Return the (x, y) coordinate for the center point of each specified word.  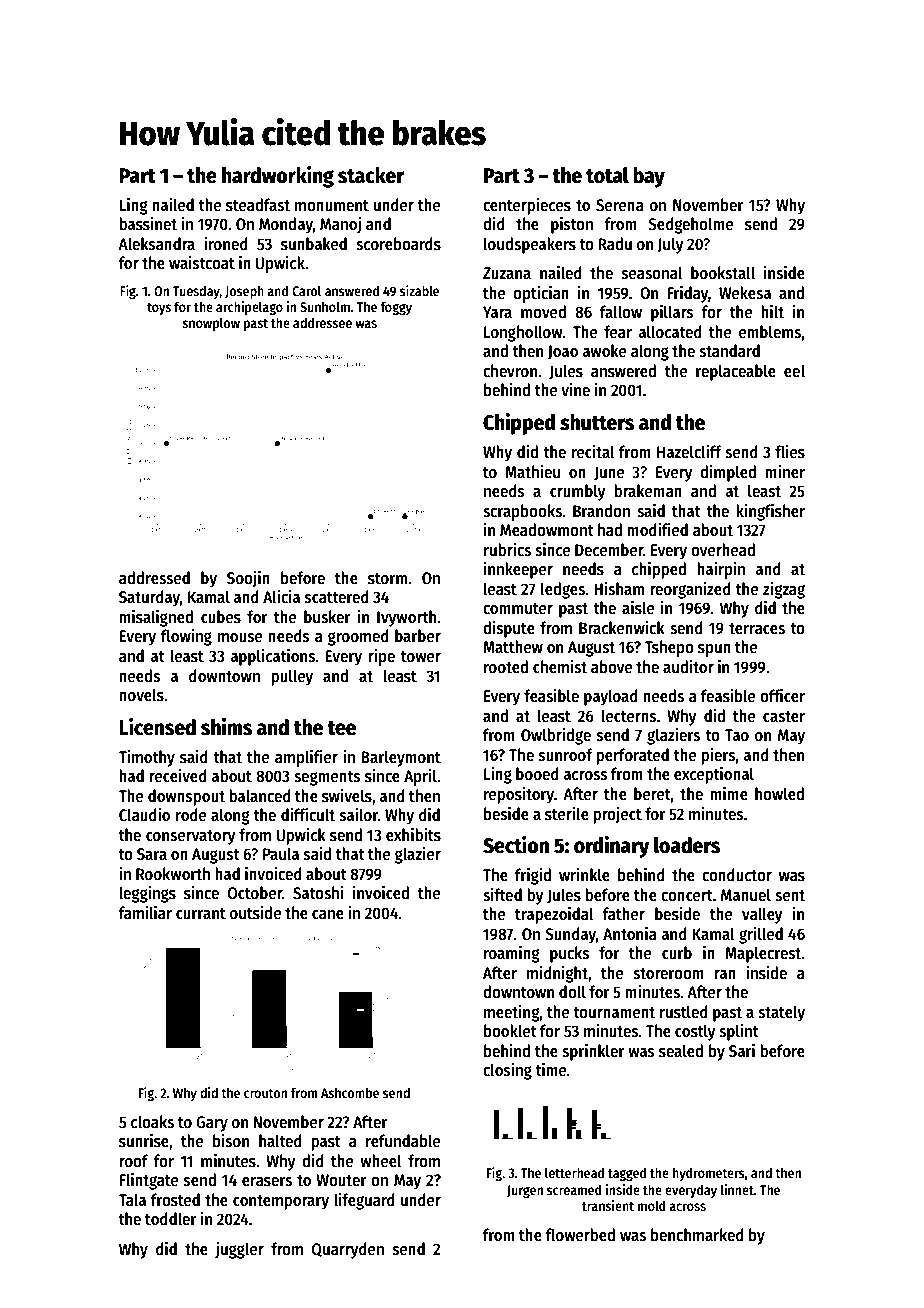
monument (332, 206)
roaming (512, 954)
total (607, 175)
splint (739, 1032)
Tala (132, 1200)
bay (649, 177)
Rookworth (173, 874)
